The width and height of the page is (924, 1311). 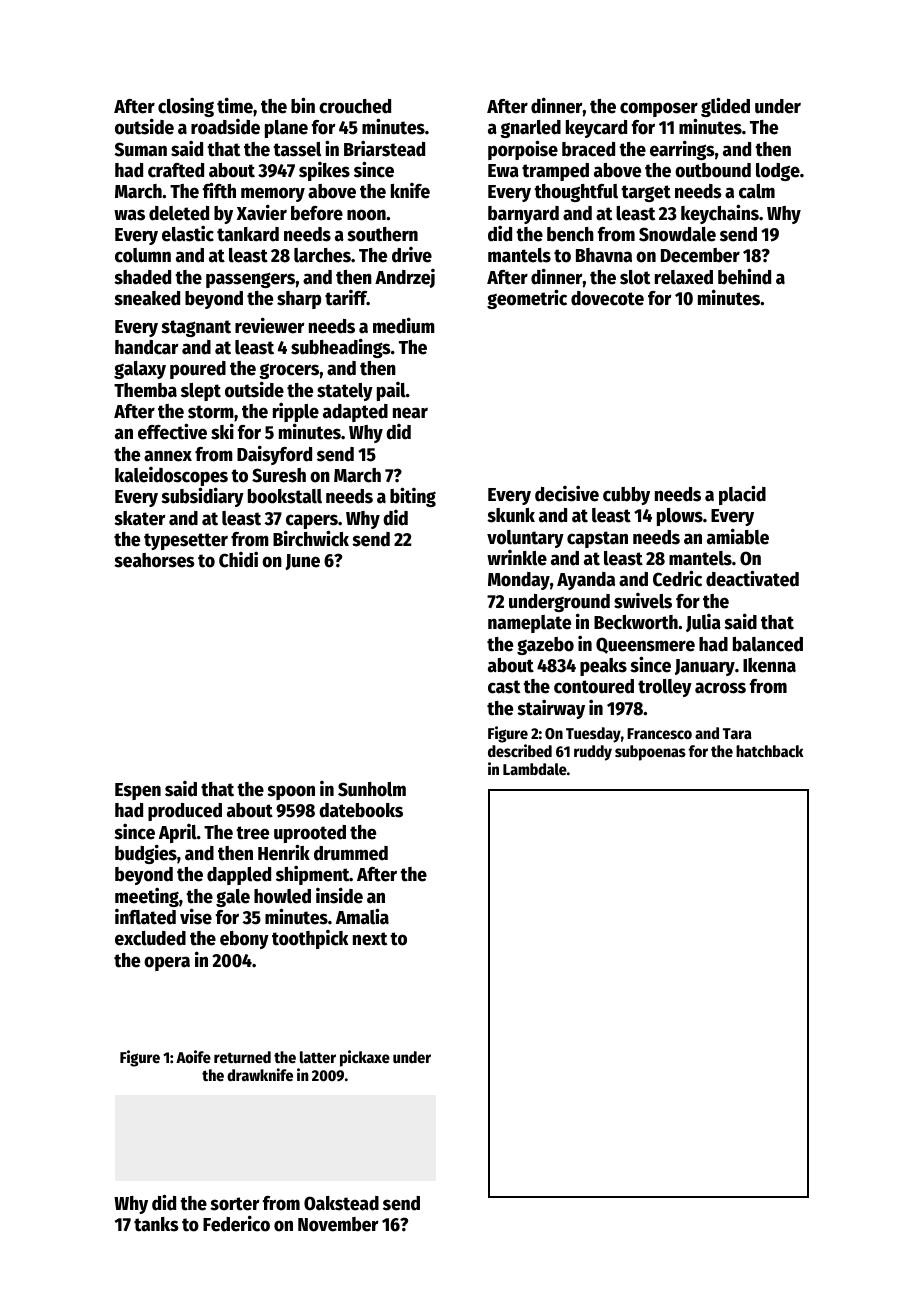 What do you see at coordinates (529, 624) in the page?
I see `nameplate` at bounding box center [529, 624].
